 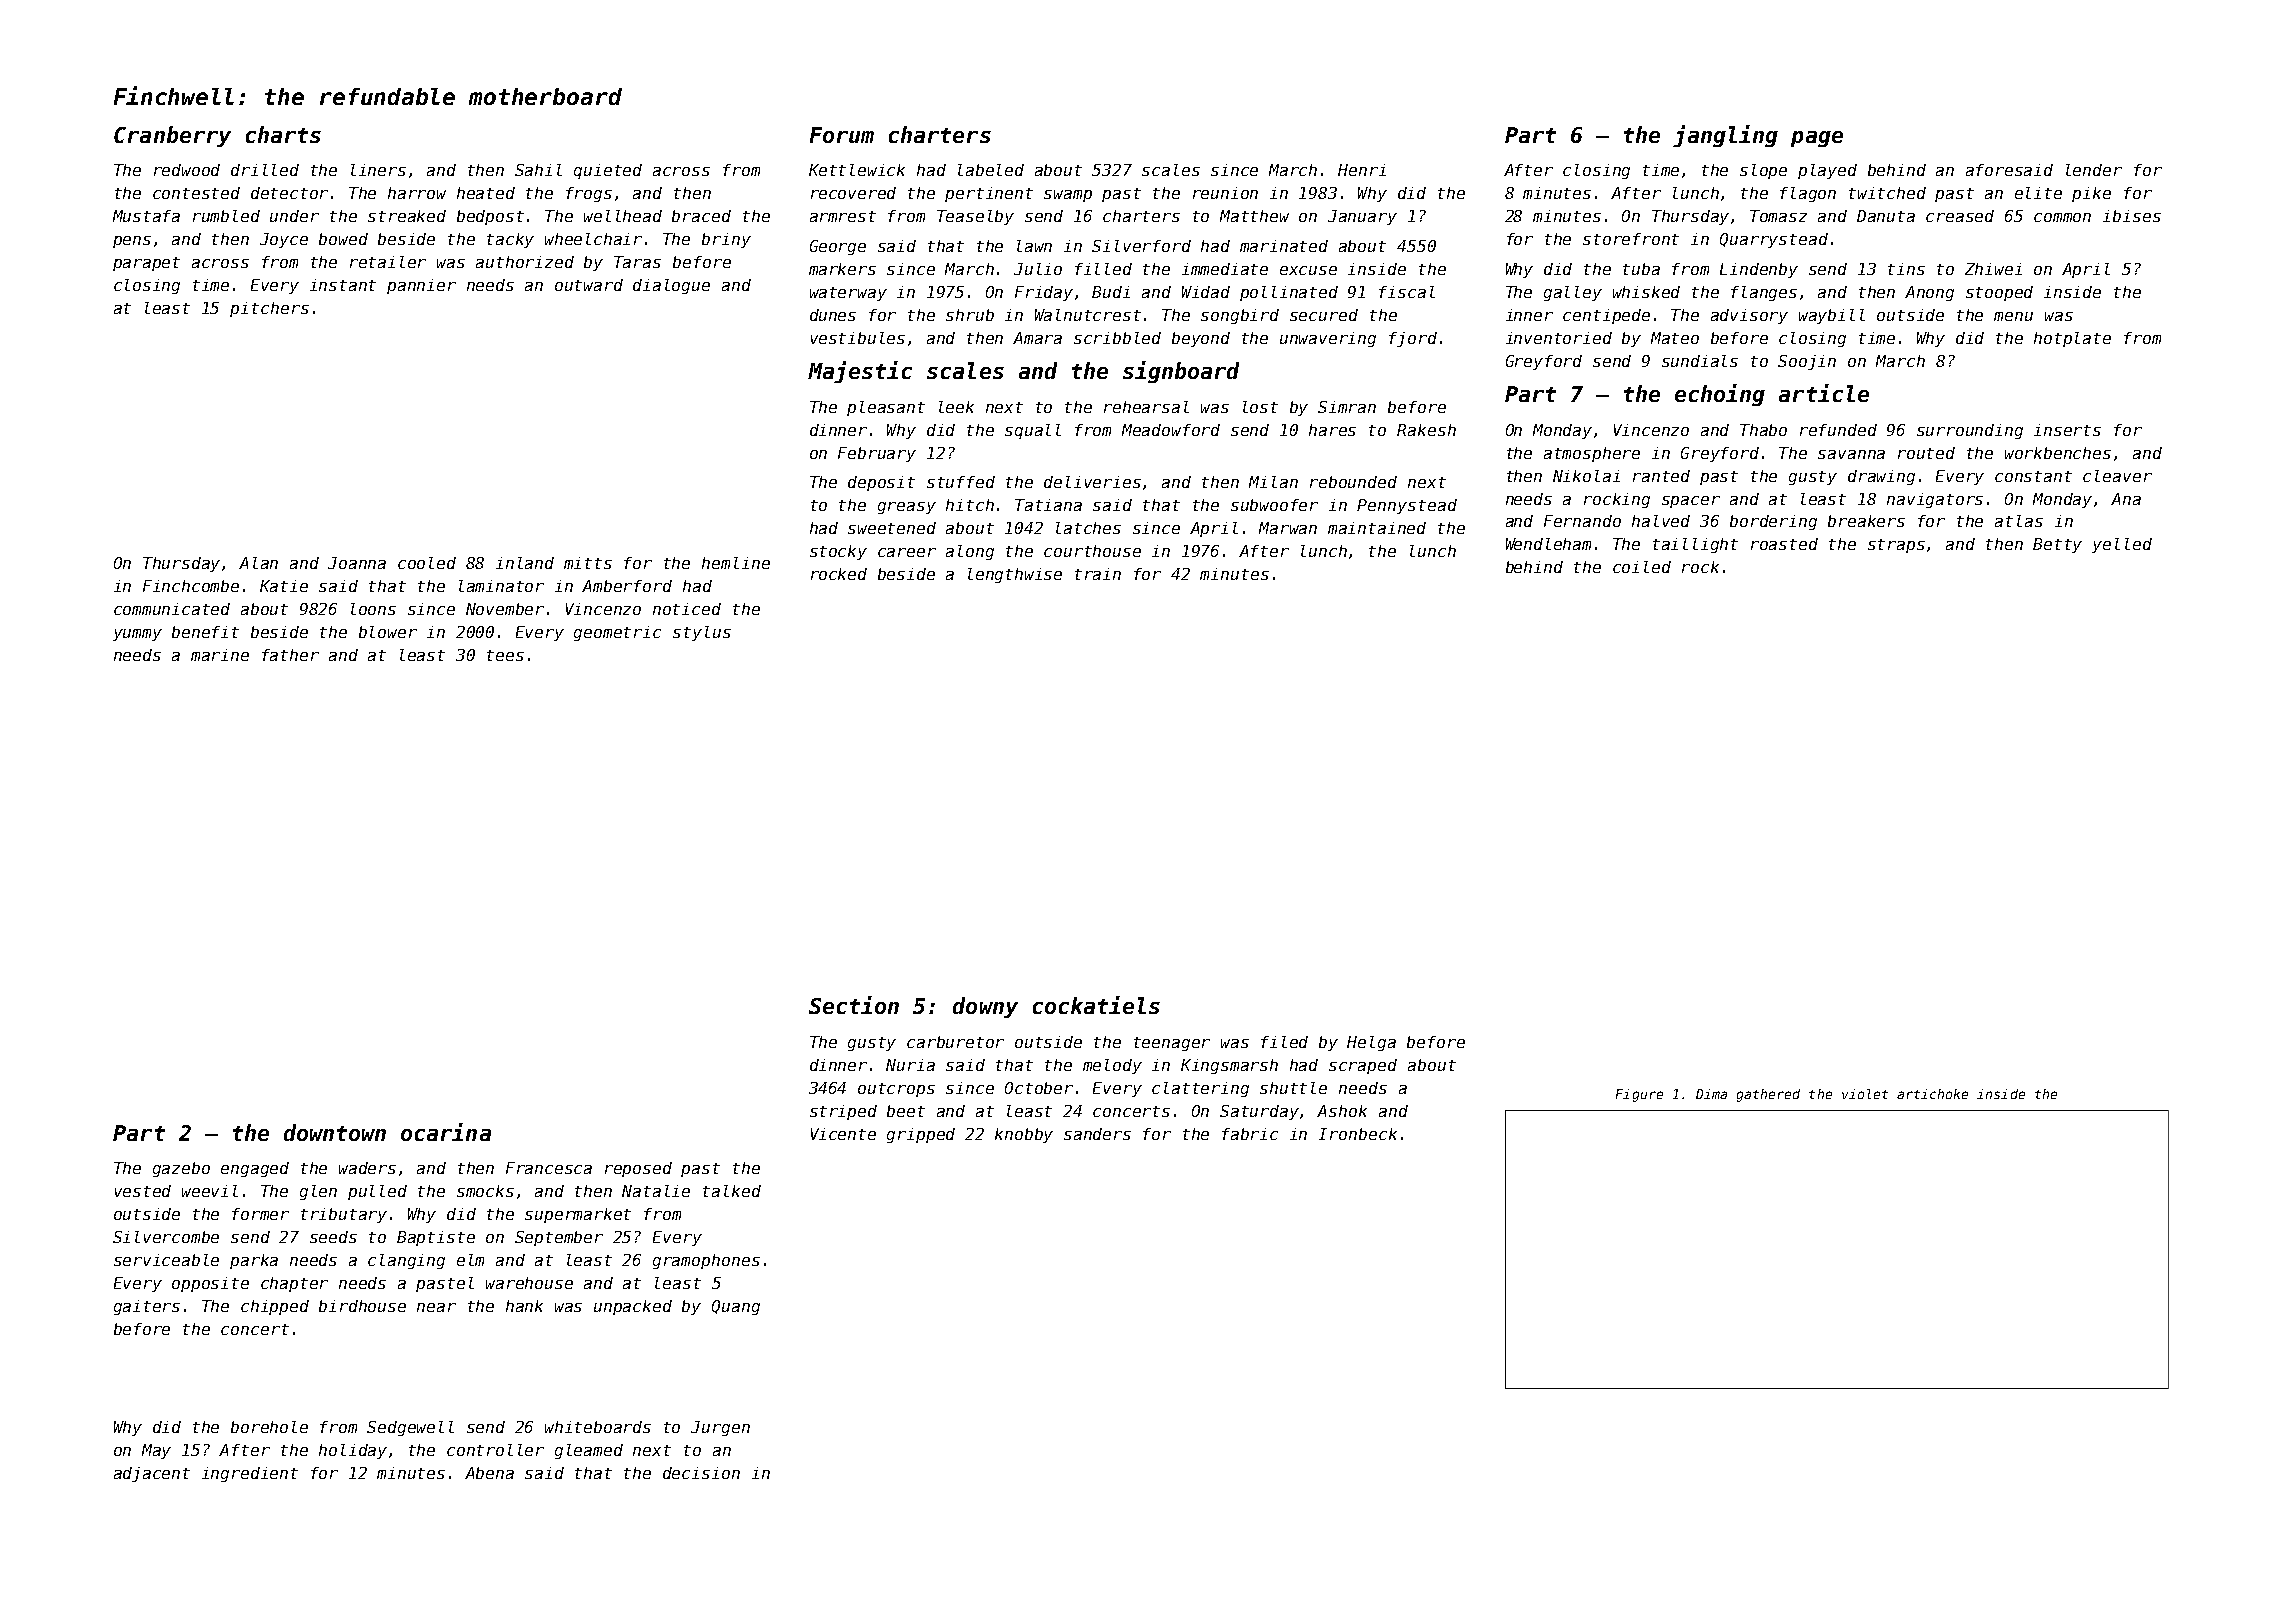 What do you see at coordinates (1371, 1043) in the page?
I see `Helga` at bounding box center [1371, 1043].
